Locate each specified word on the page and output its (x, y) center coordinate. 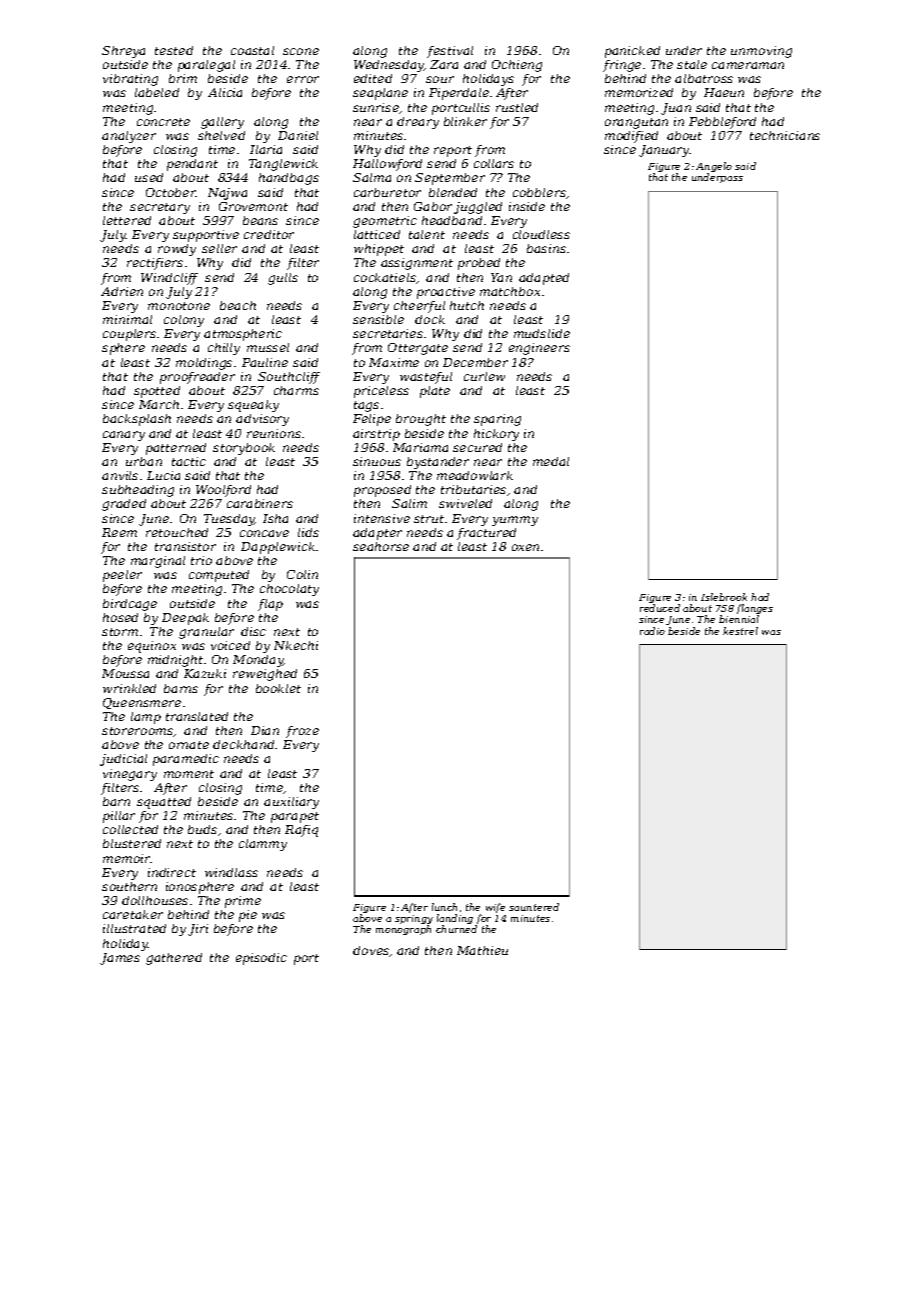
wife (495, 908)
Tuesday (229, 520)
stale (692, 64)
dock (430, 319)
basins (546, 248)
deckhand (243, 744)
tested (174, 50)
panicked (632, 52)
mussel (268, 347)
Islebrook (724, 597)
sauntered (534, 907)
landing (455, 919)
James (120, 959)
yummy (515, 521)
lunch (444, 907)
